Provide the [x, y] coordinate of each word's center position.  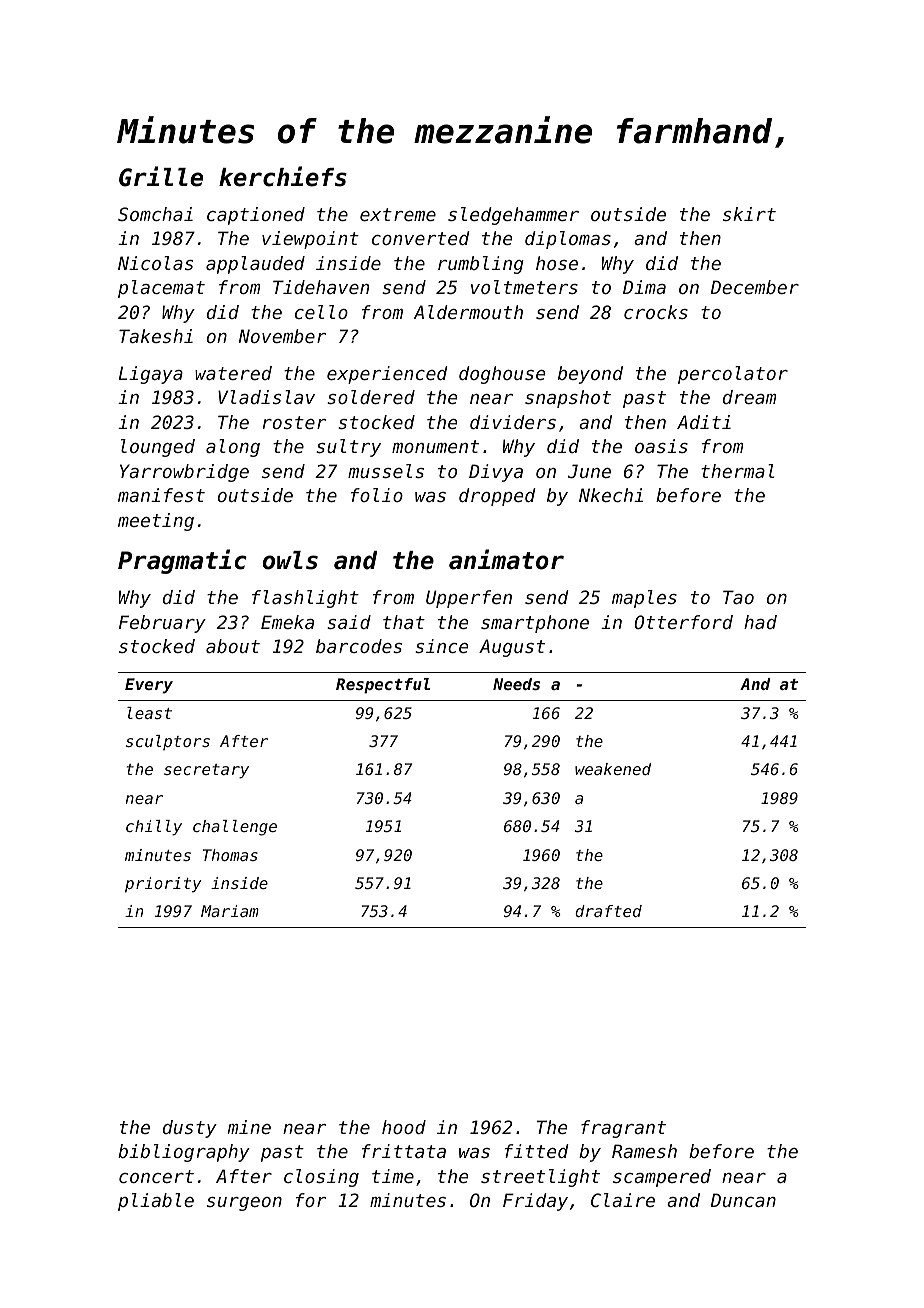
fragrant [623, 1129]
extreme [398, 214]
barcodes [359, 646]
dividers [513, 422]
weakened [613, 769]
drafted [608, 911]
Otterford [684, 622]
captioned [256, 216]
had [760, 622]
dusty [190, 1129]
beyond [590, 375]
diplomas [568, 240]
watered [233, 373]
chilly [154, 828]
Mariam [230, 911]
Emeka [287, 622]
